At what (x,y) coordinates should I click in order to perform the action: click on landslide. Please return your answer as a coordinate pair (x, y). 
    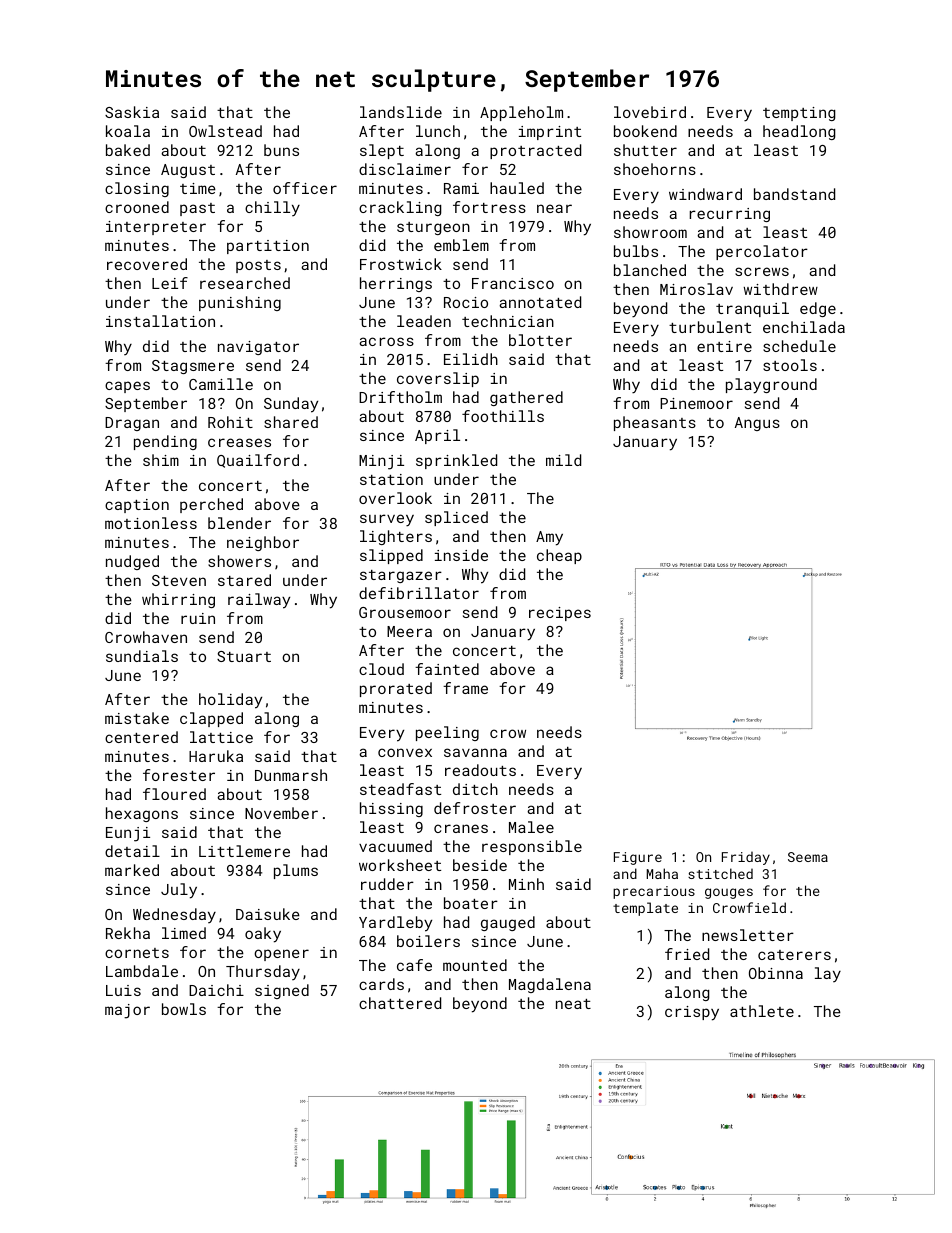
    Looking at the image, I should click on (401, 112).
